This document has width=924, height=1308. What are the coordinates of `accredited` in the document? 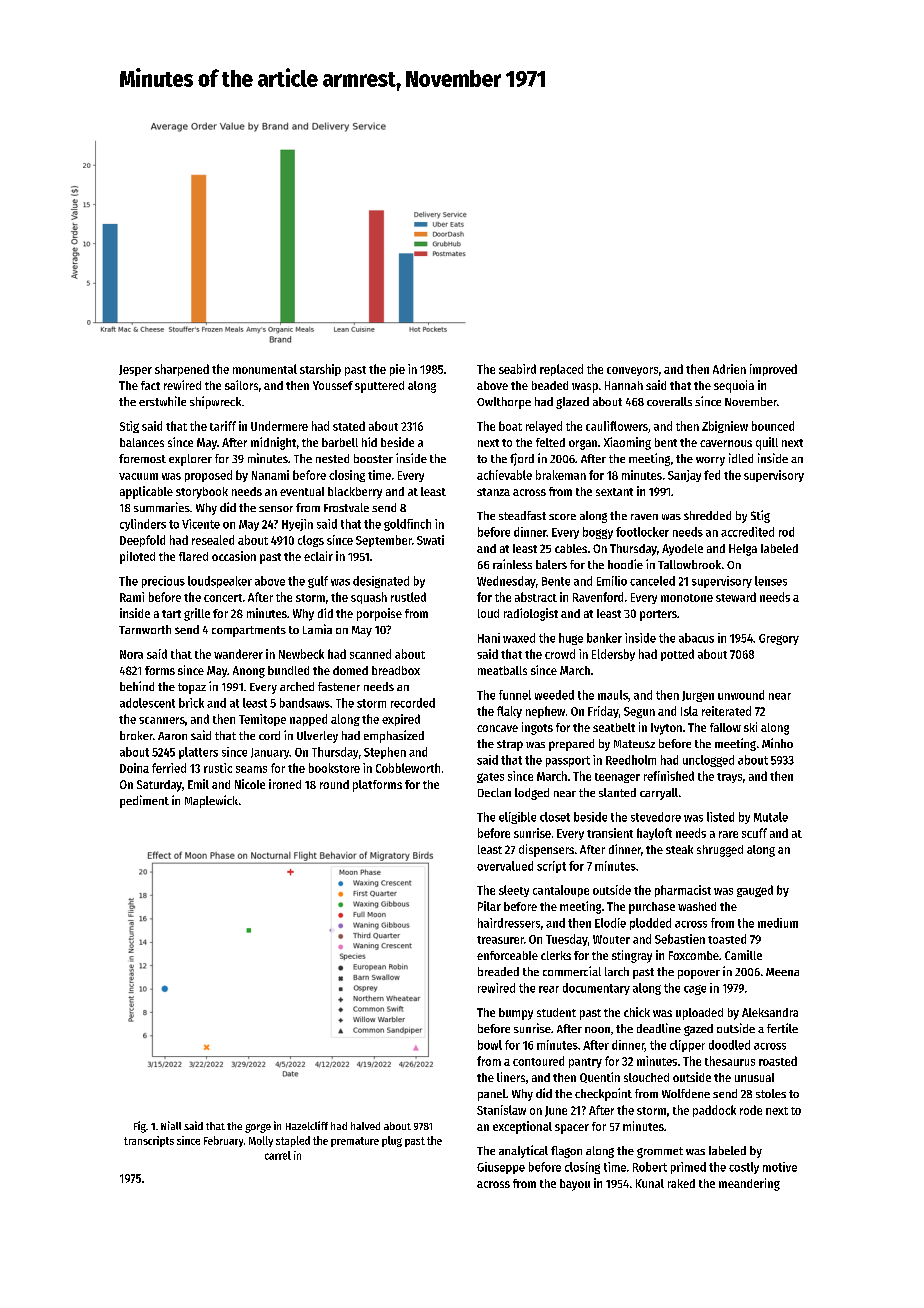 It's located at (747, 532).
